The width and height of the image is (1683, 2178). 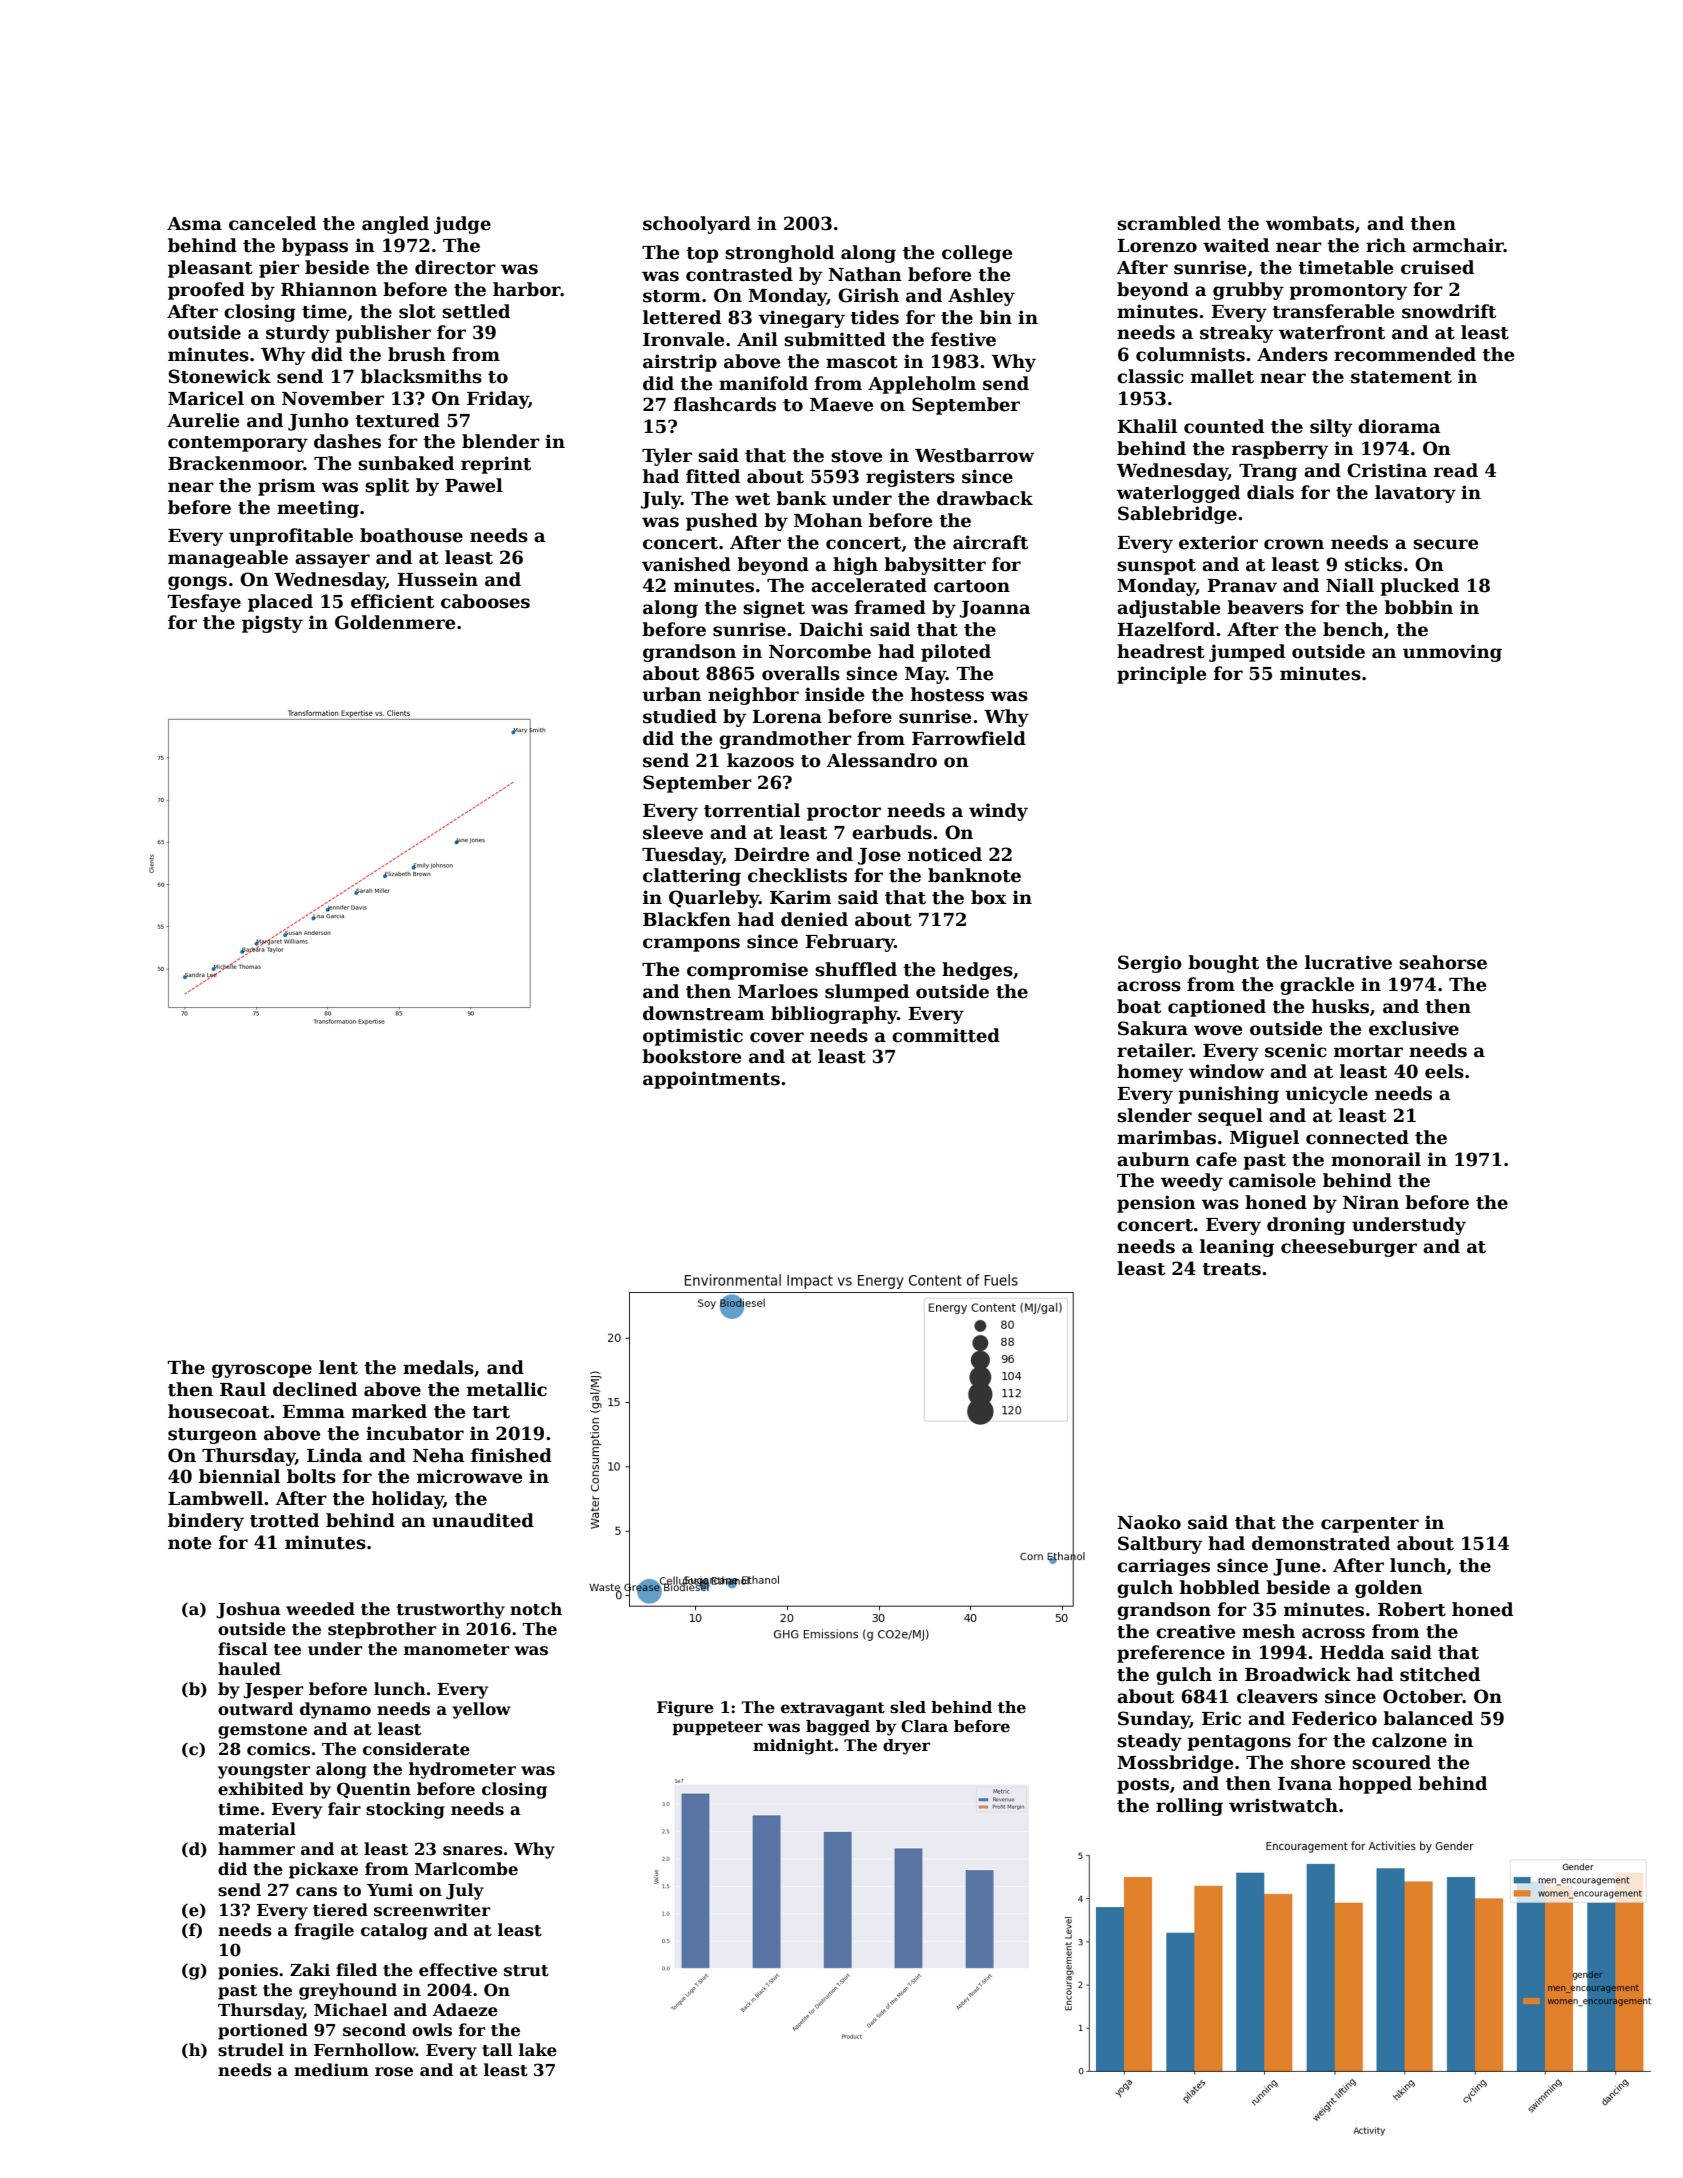 I want to click on seahorse, so click(x=1443, y=962).
